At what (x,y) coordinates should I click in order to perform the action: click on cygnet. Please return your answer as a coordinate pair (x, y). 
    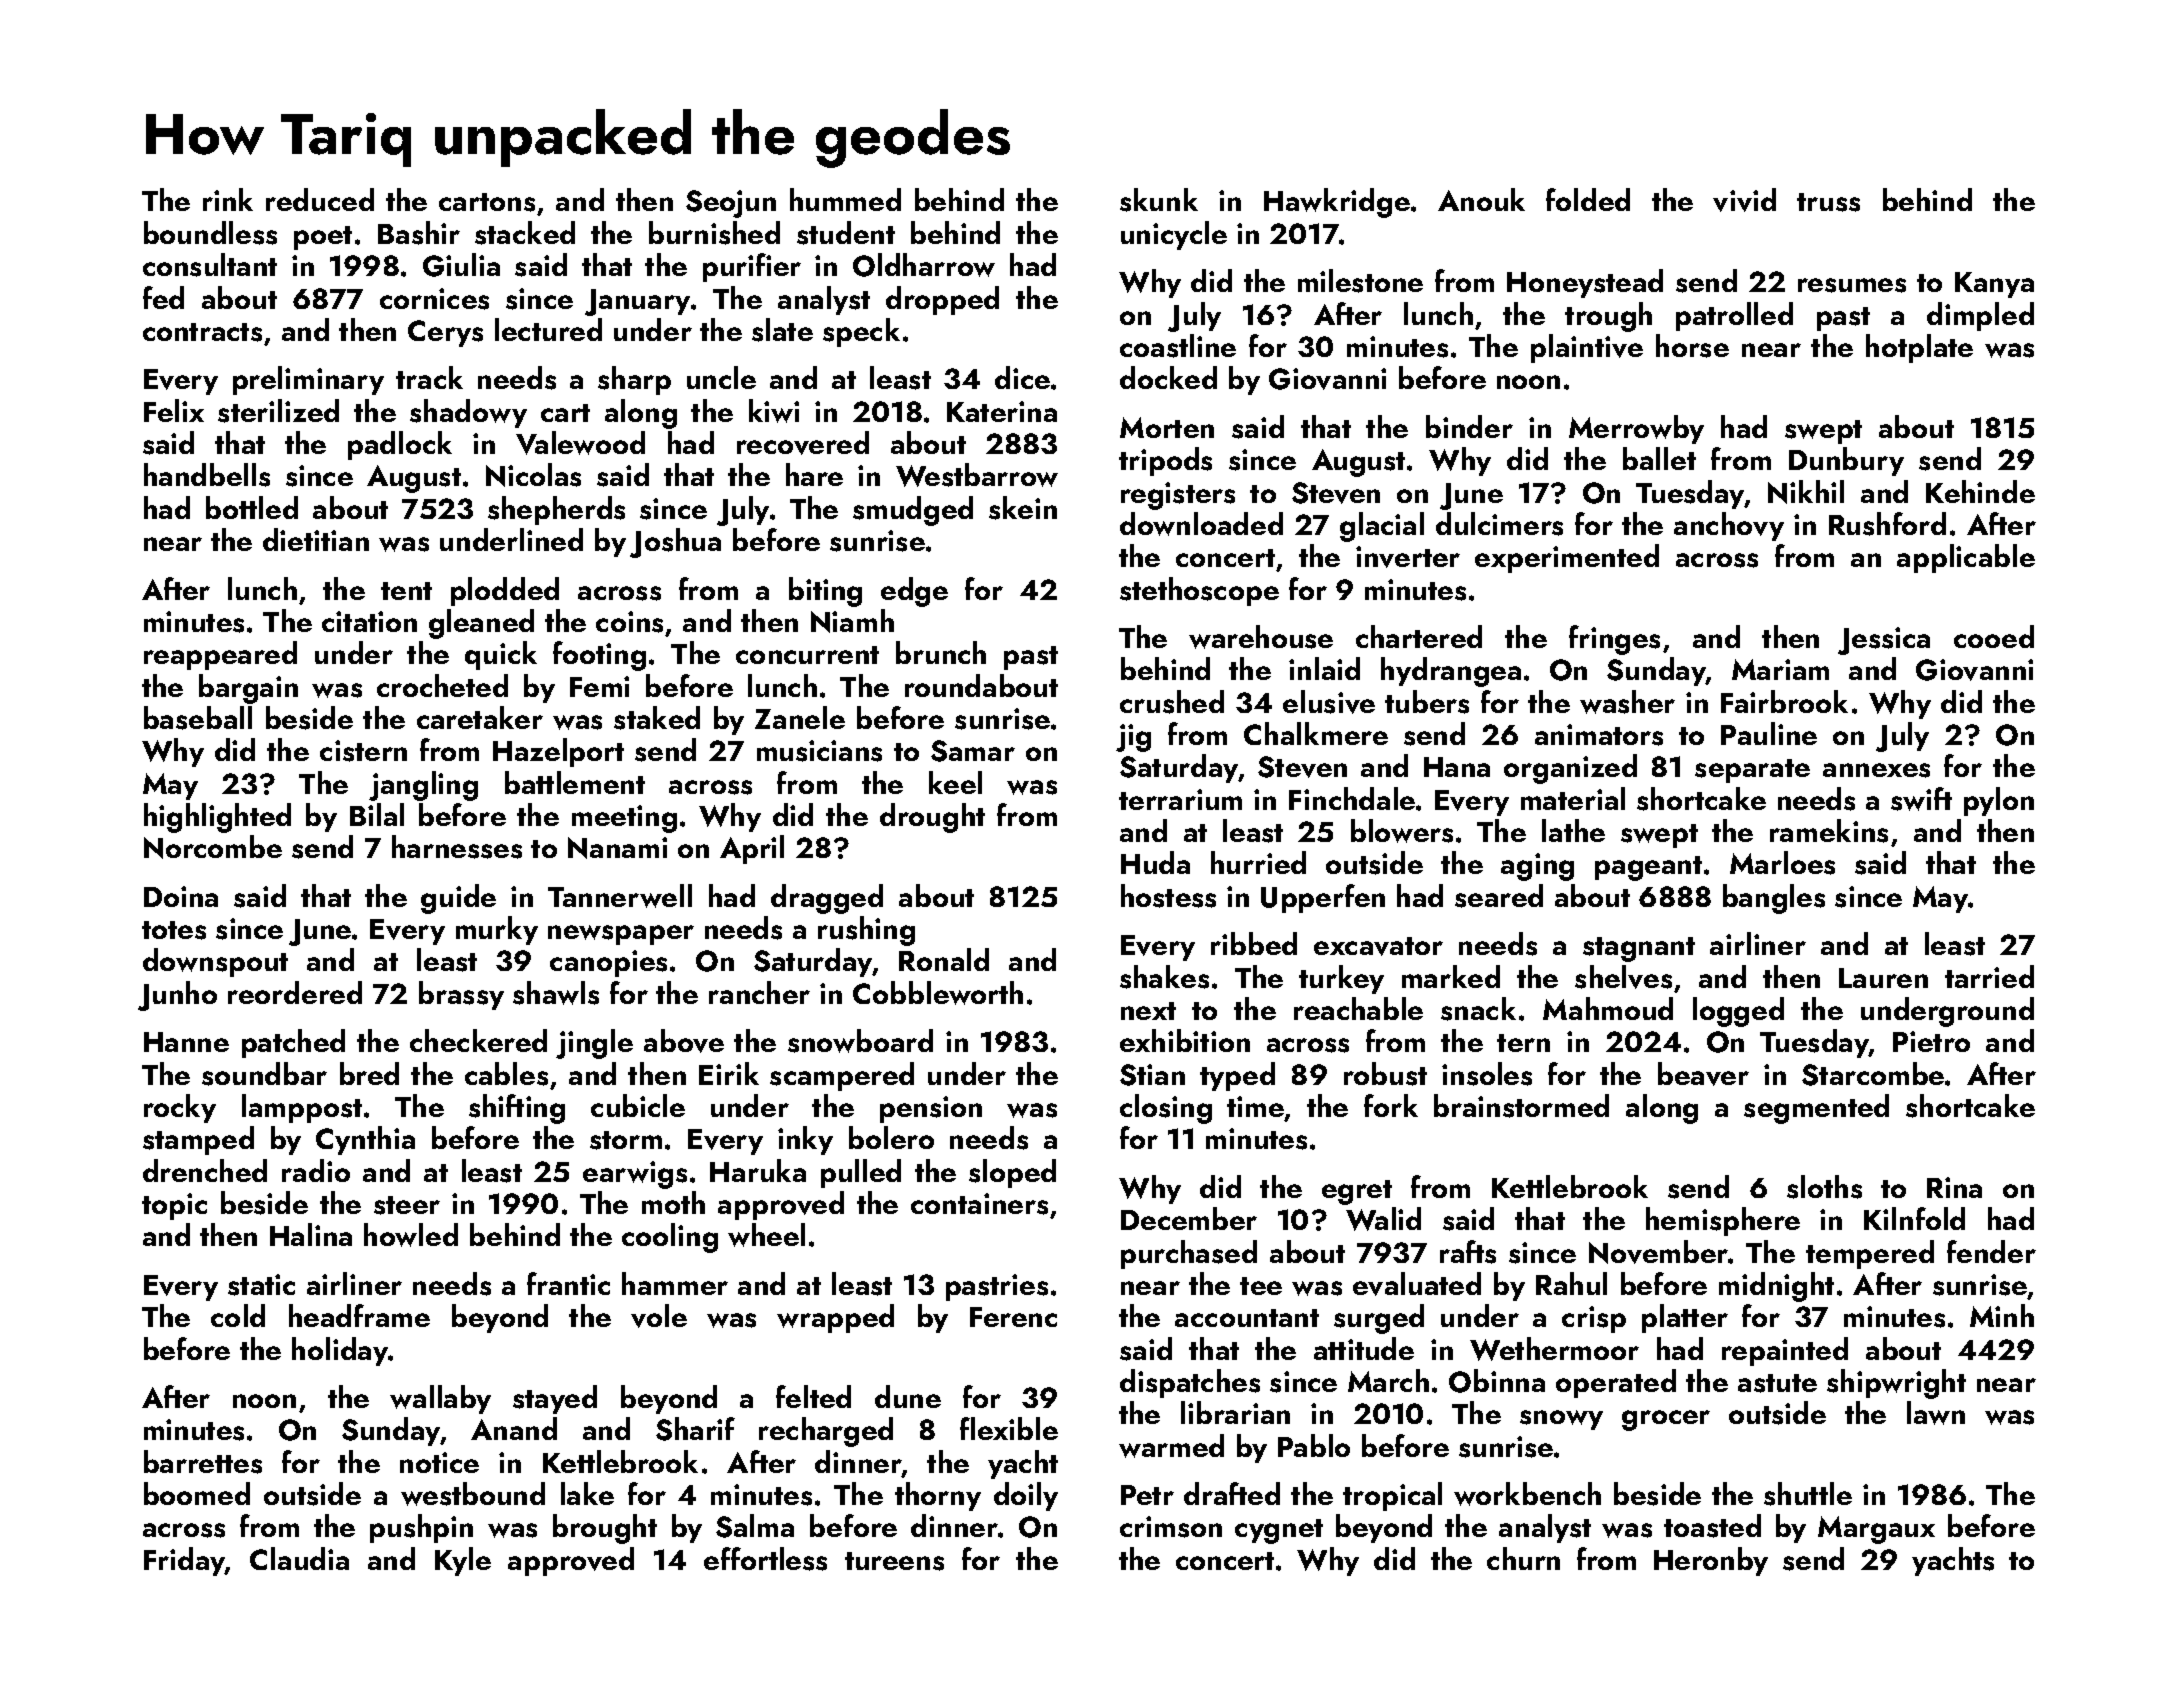
    Looking at the image, I should click on (1279, 1531).
